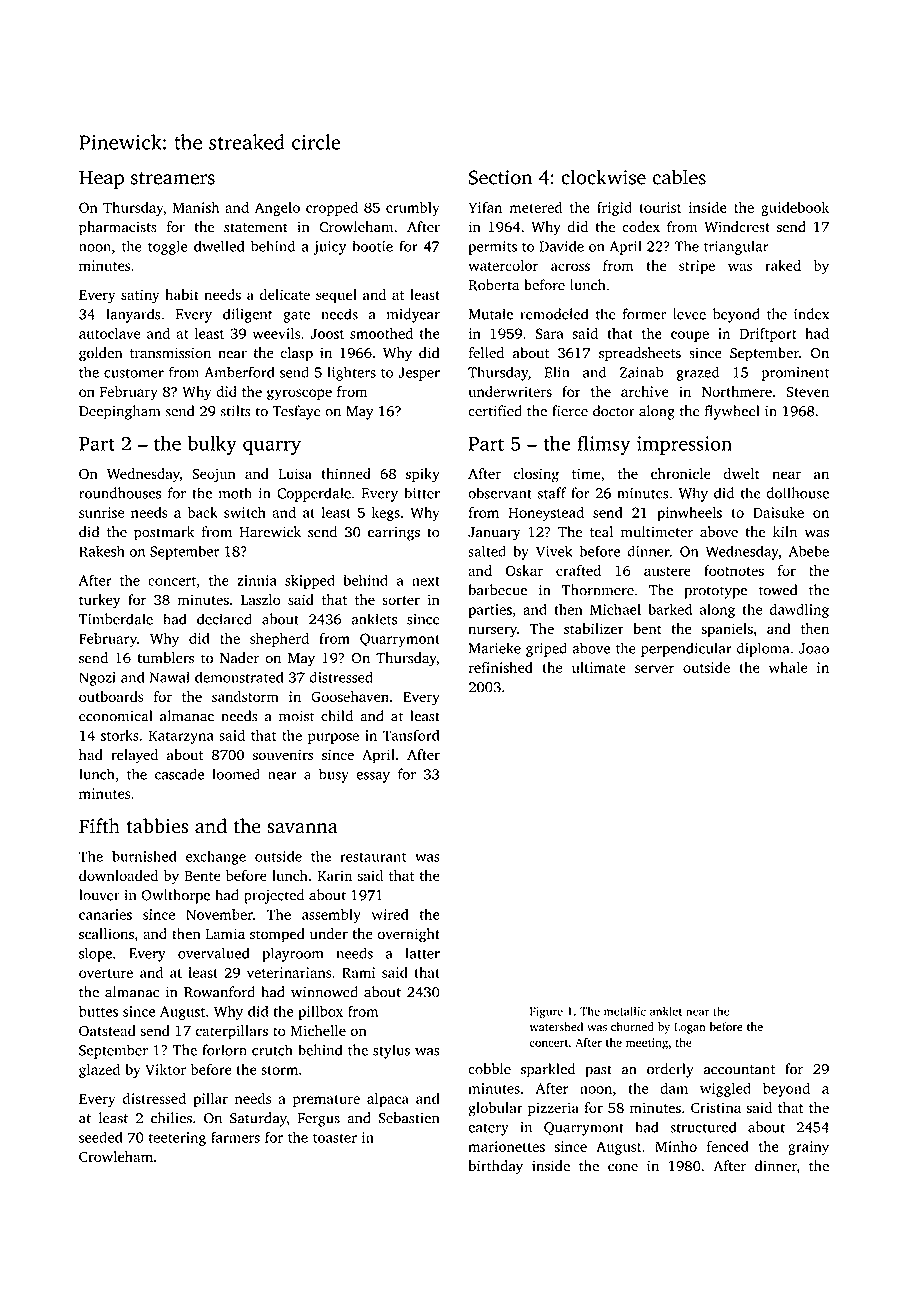  I want to click on stabilizer, so click(594, 629).
